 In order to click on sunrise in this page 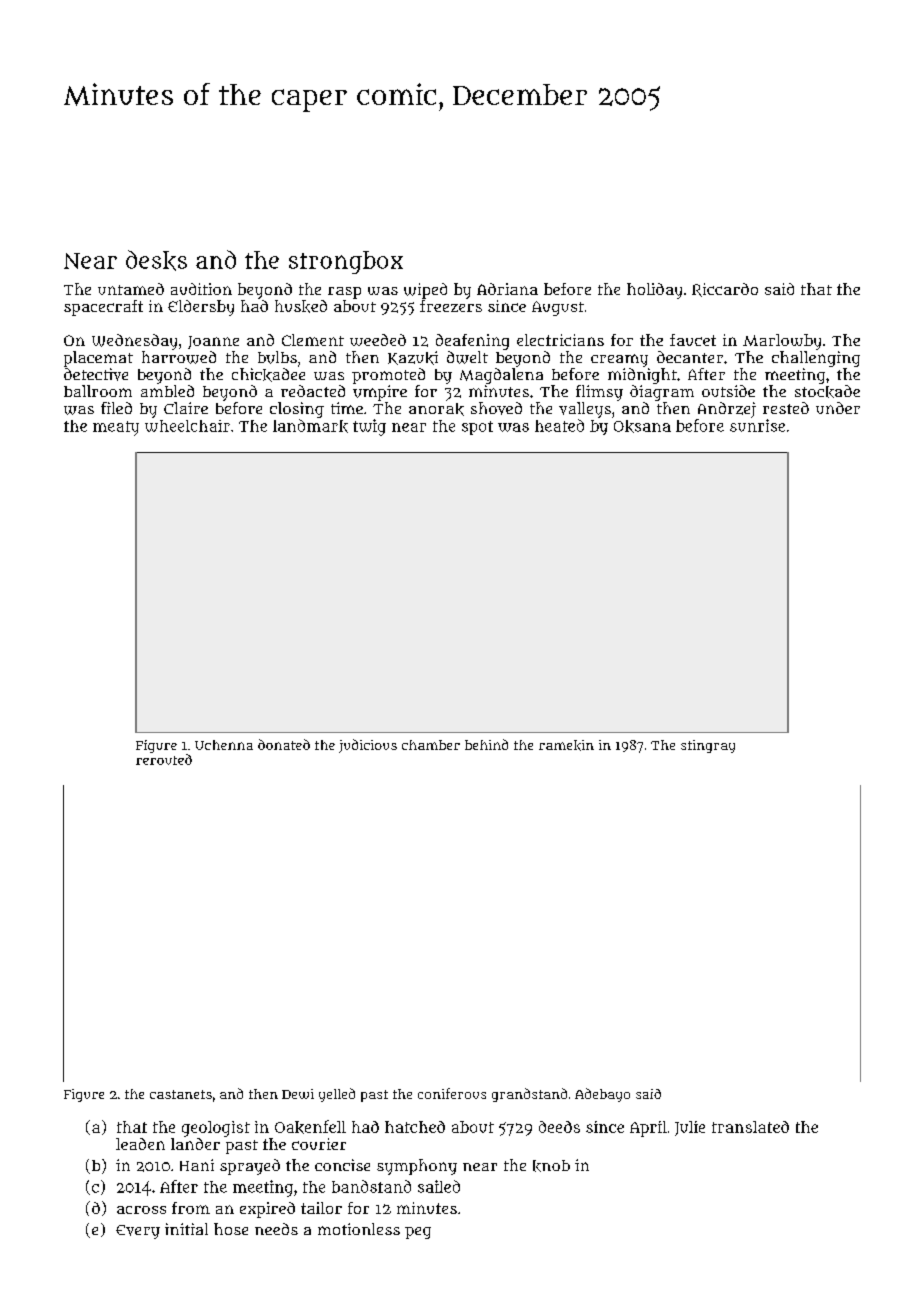, I will do `click(757, 425)`.
